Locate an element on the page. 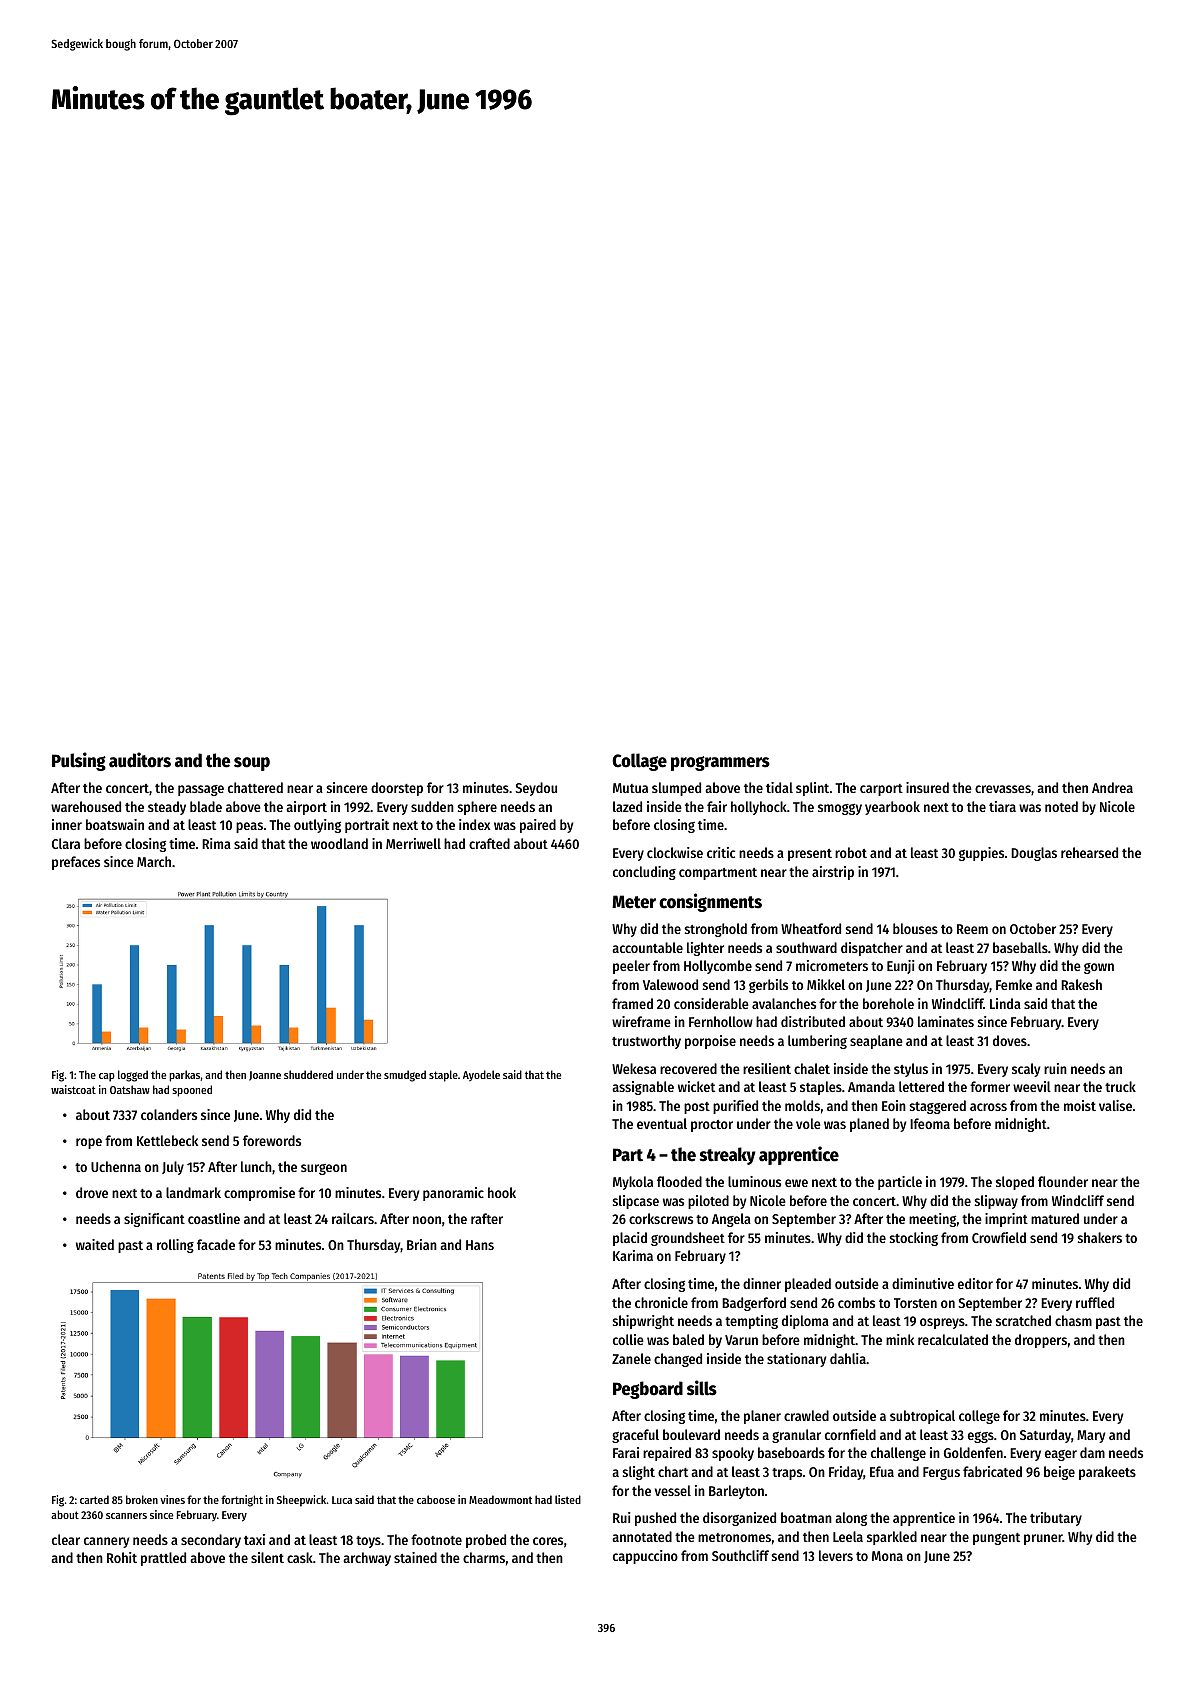 The width and height of the document is (1196, 1692). Fernhollow is located at coordinates (721, 1021).
